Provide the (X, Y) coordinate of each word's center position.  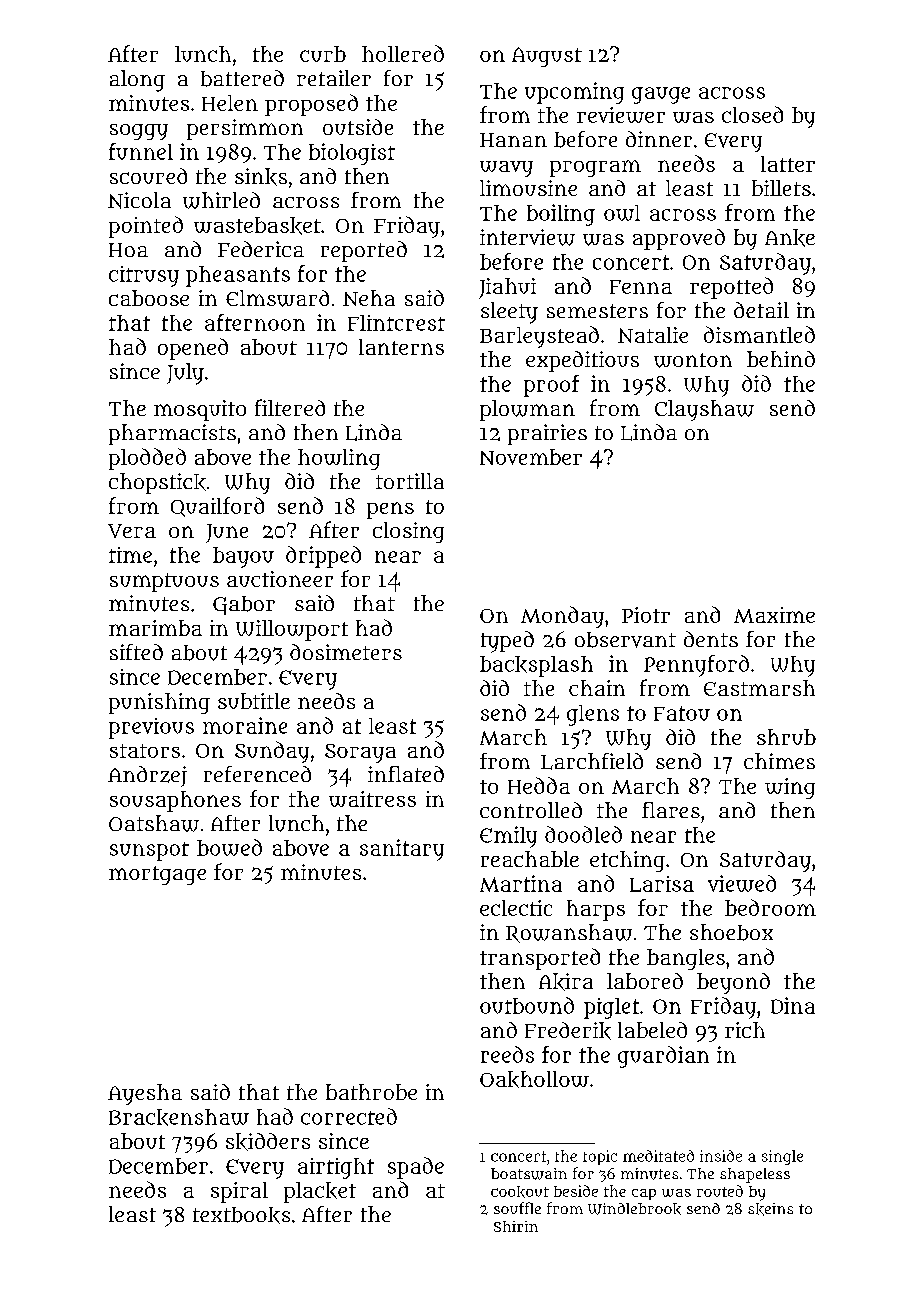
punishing (159, 703)
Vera (132, 531)
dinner (659, 139)
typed (507, 642)
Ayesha (145, 1094)
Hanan (513, 140)
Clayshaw (704, 410)
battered (242, 78)
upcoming (574, 93)
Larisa (662, 884)
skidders (268, 1142)
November (531, 457)
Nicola (139, 200)
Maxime (774, 615)
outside (358, 127)
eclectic (516, 908)
